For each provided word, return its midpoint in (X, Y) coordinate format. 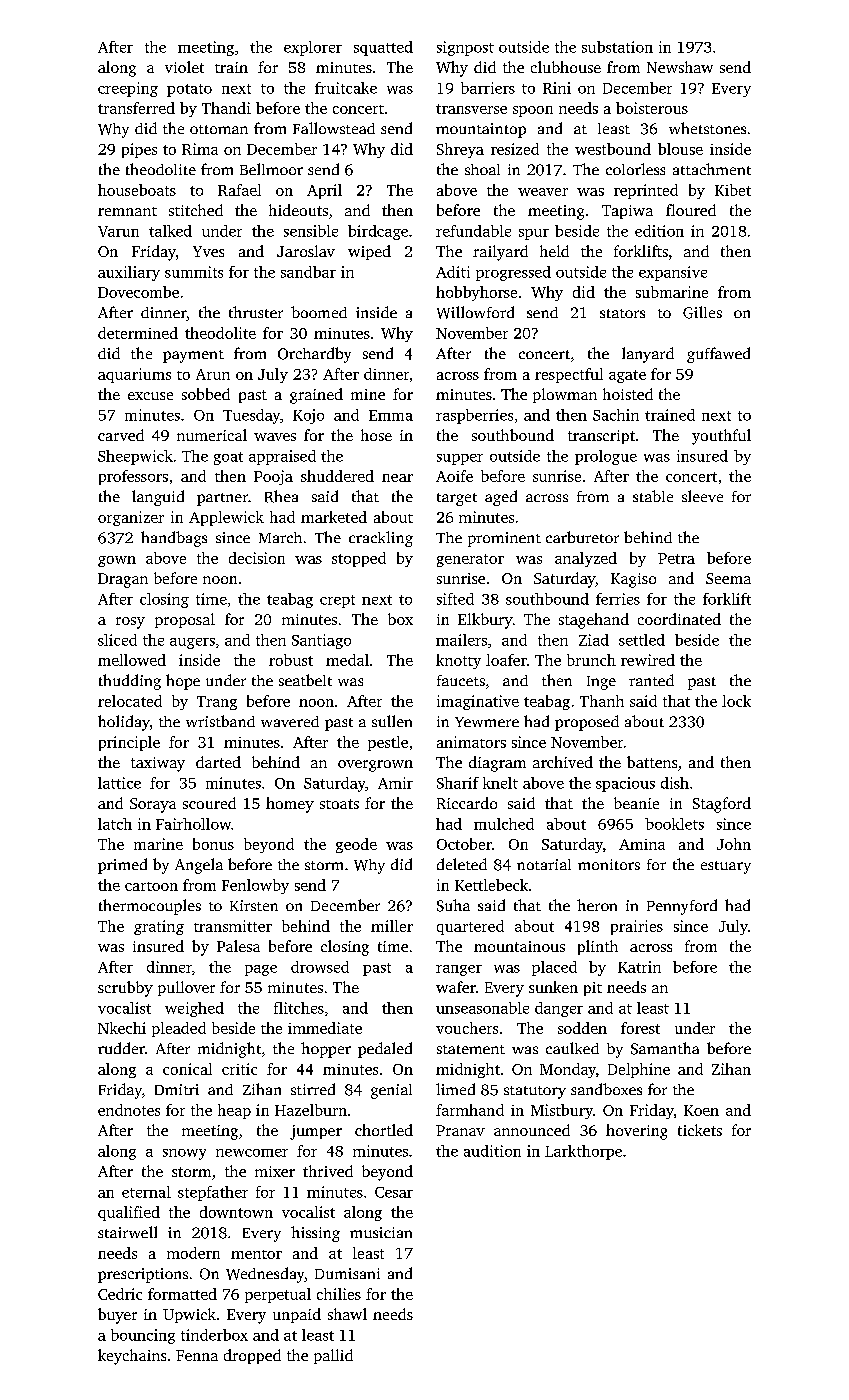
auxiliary (129, 273)
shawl (347, 1314)
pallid (333, 1356)
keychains (132, 1357)
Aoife (454, 476)
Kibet (733, 190)
